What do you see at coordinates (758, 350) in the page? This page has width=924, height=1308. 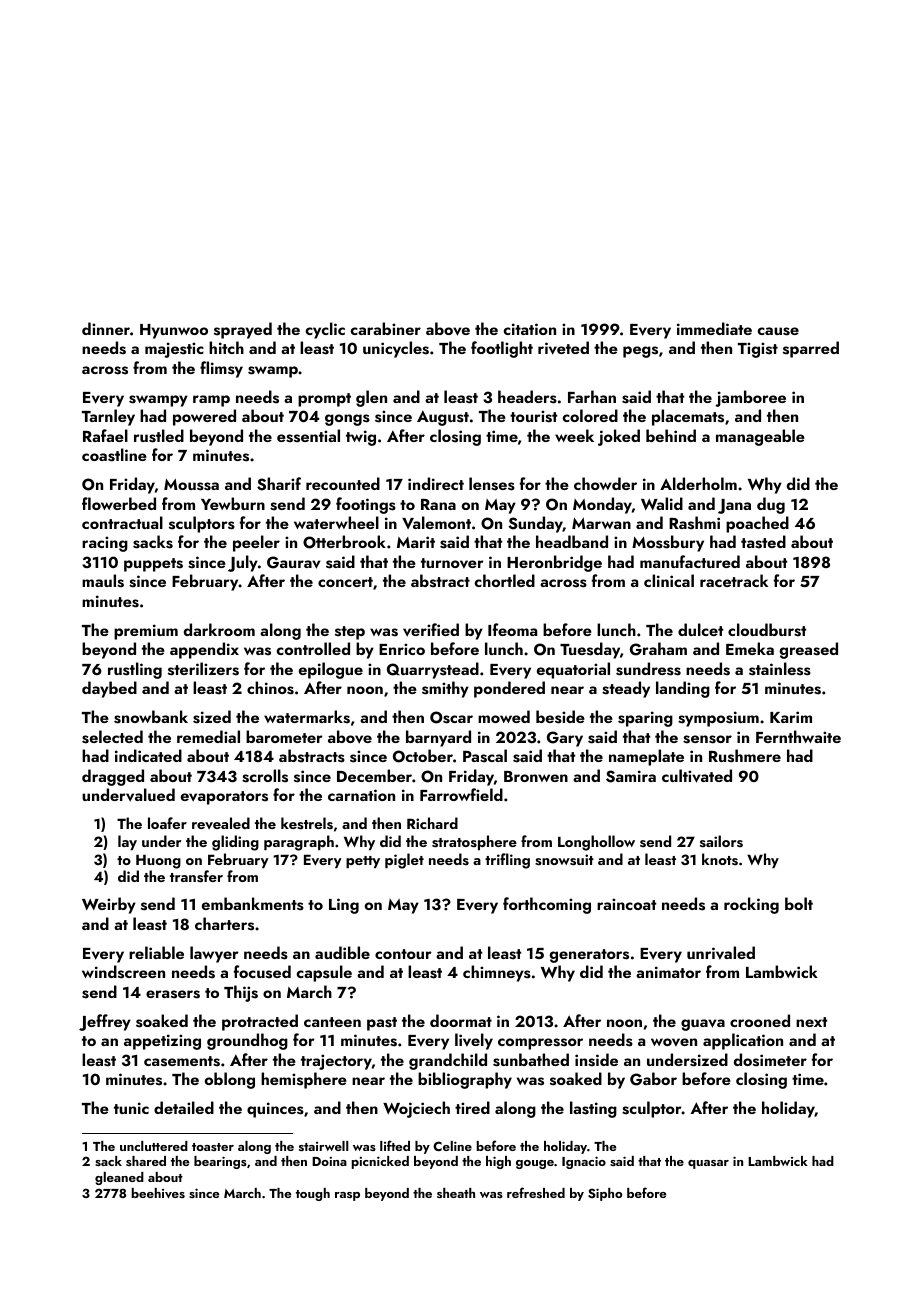 I see `Tigist` at bounding box center [758, 350].
